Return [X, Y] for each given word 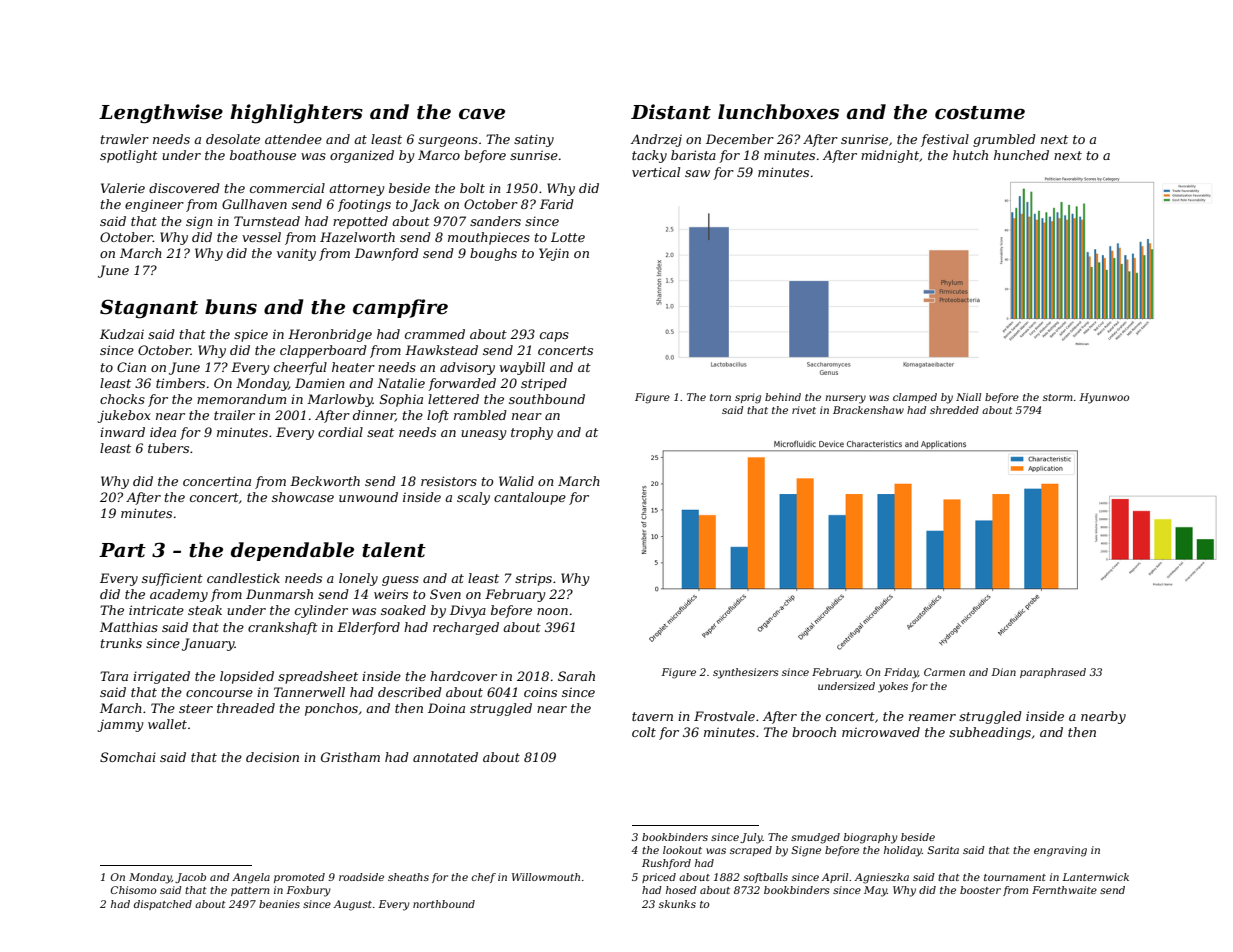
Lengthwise [161, 114]
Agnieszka [881, 878]
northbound [444, 904]
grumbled [1004, 140]
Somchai [128, 757]
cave [482, 114]
